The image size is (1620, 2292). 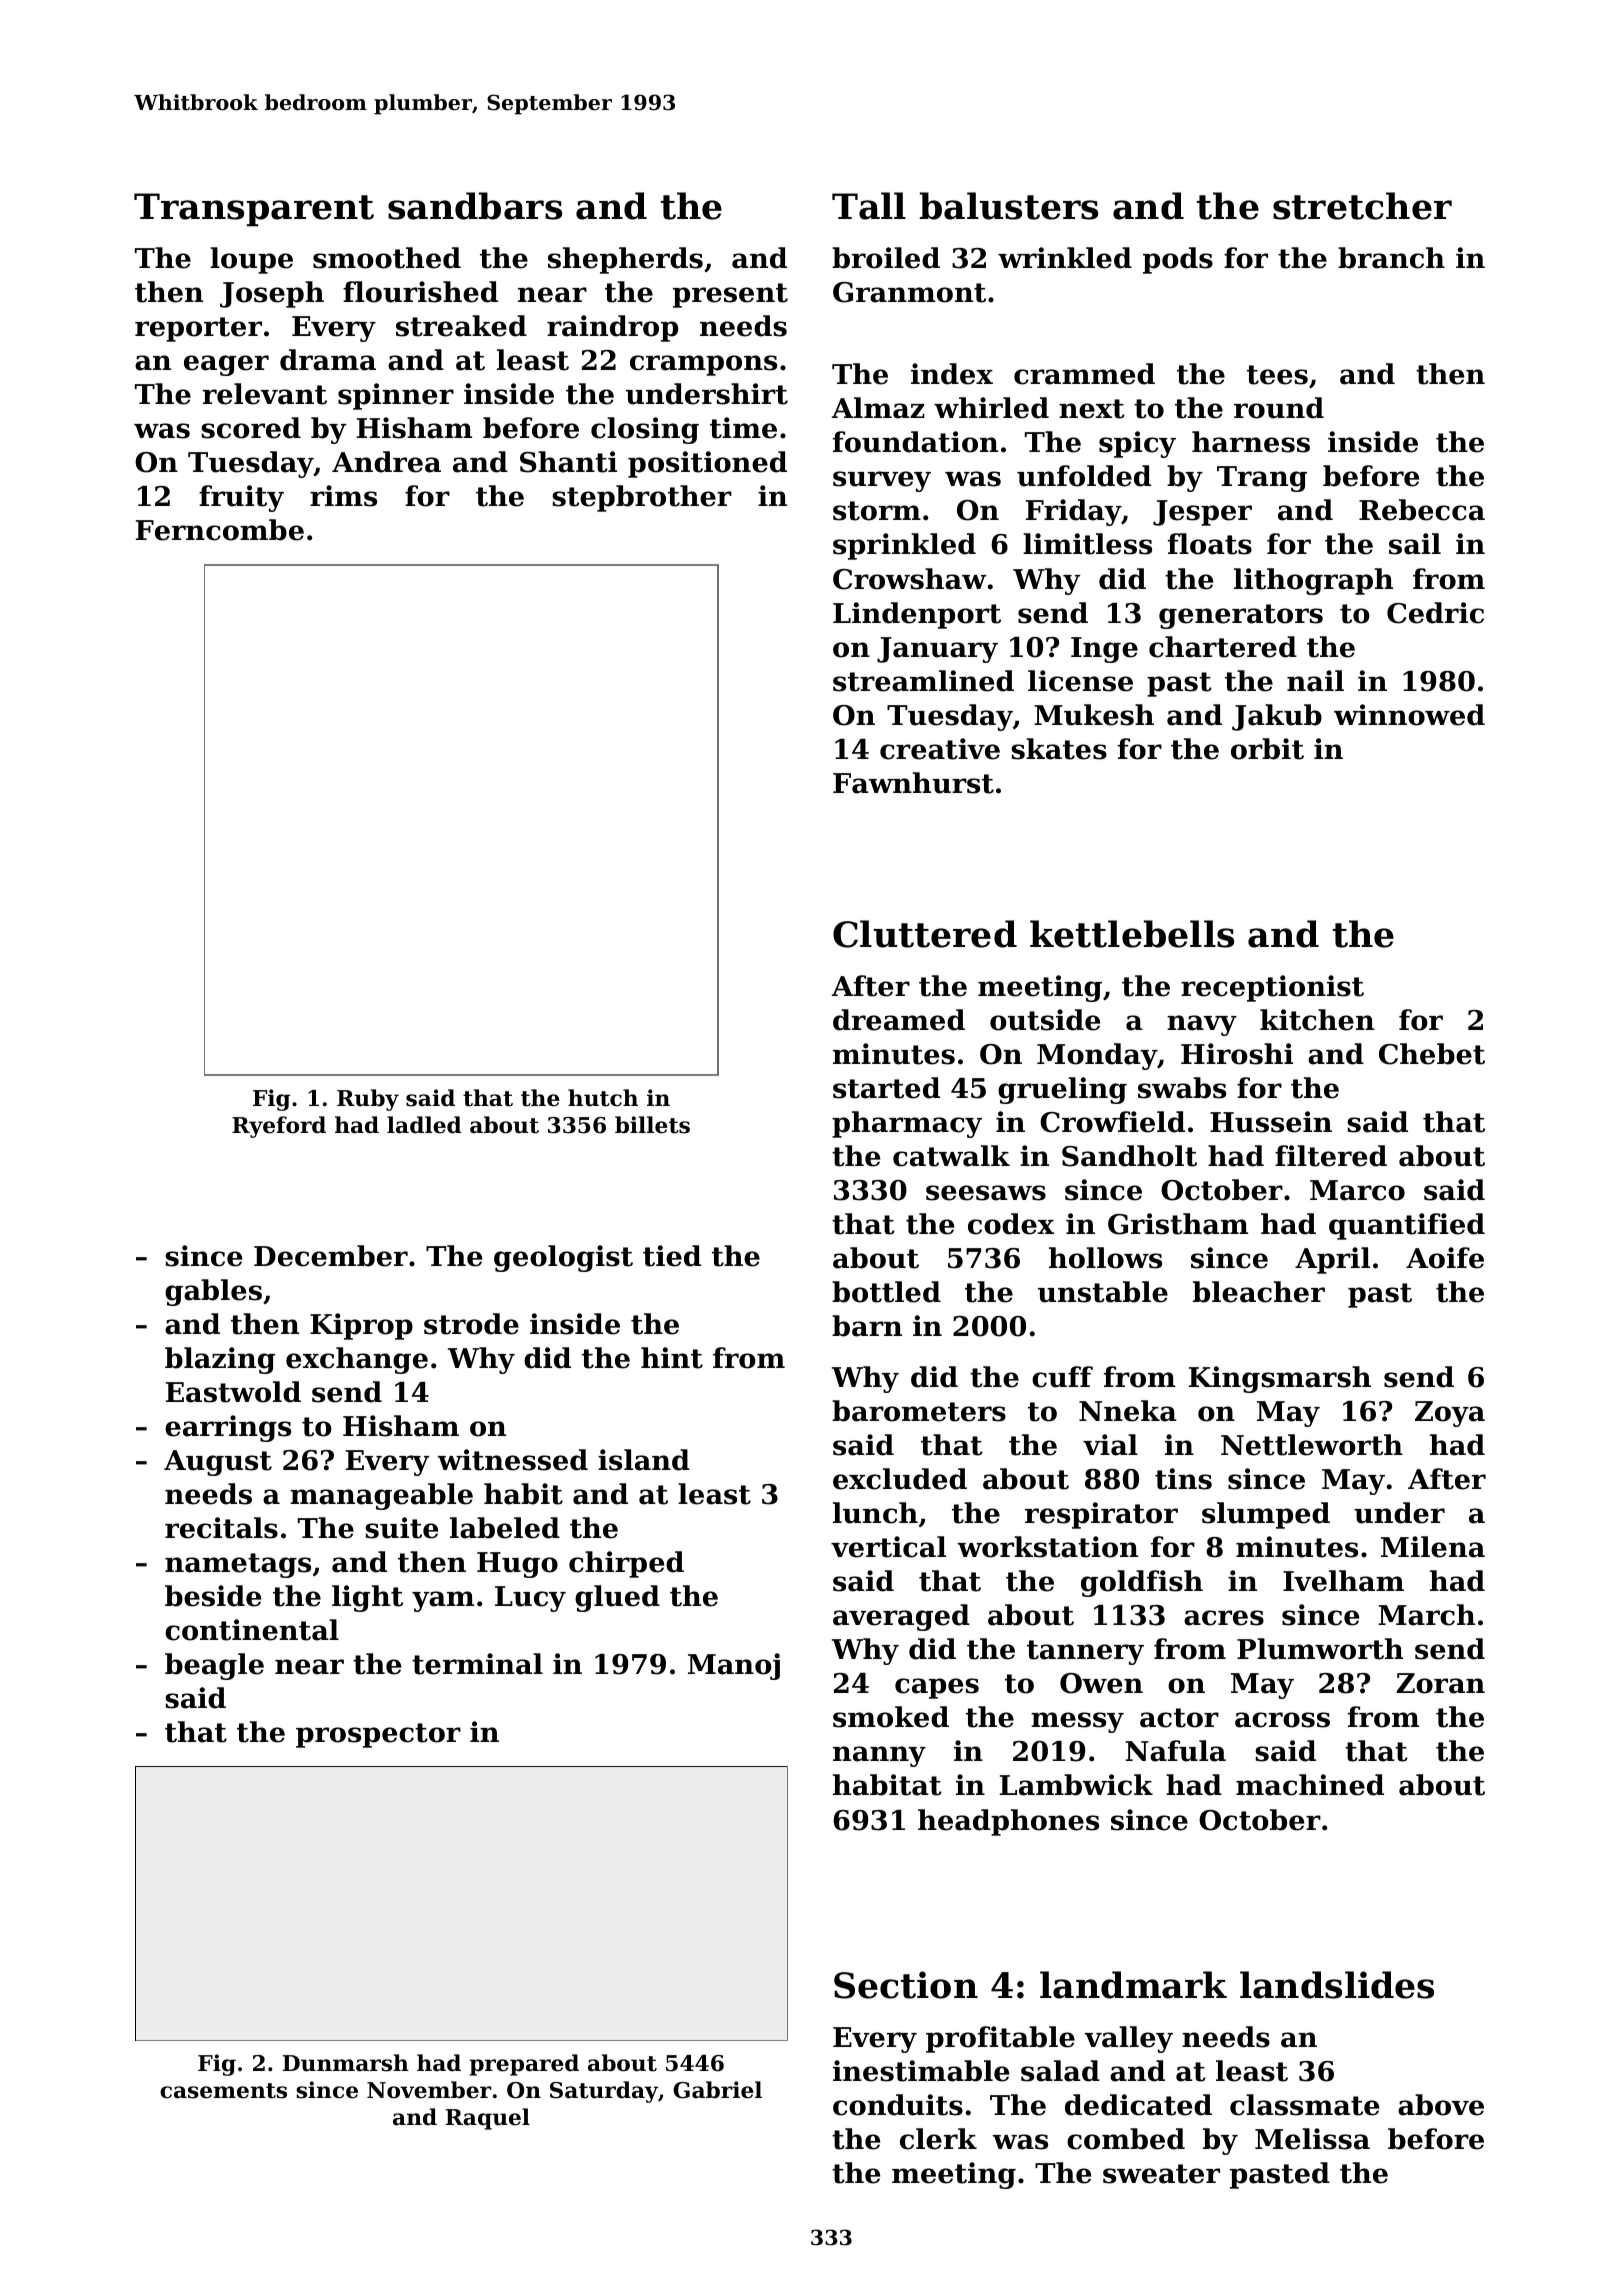 I want to click on Dunmarsh, so click(x=346, y=2063).
